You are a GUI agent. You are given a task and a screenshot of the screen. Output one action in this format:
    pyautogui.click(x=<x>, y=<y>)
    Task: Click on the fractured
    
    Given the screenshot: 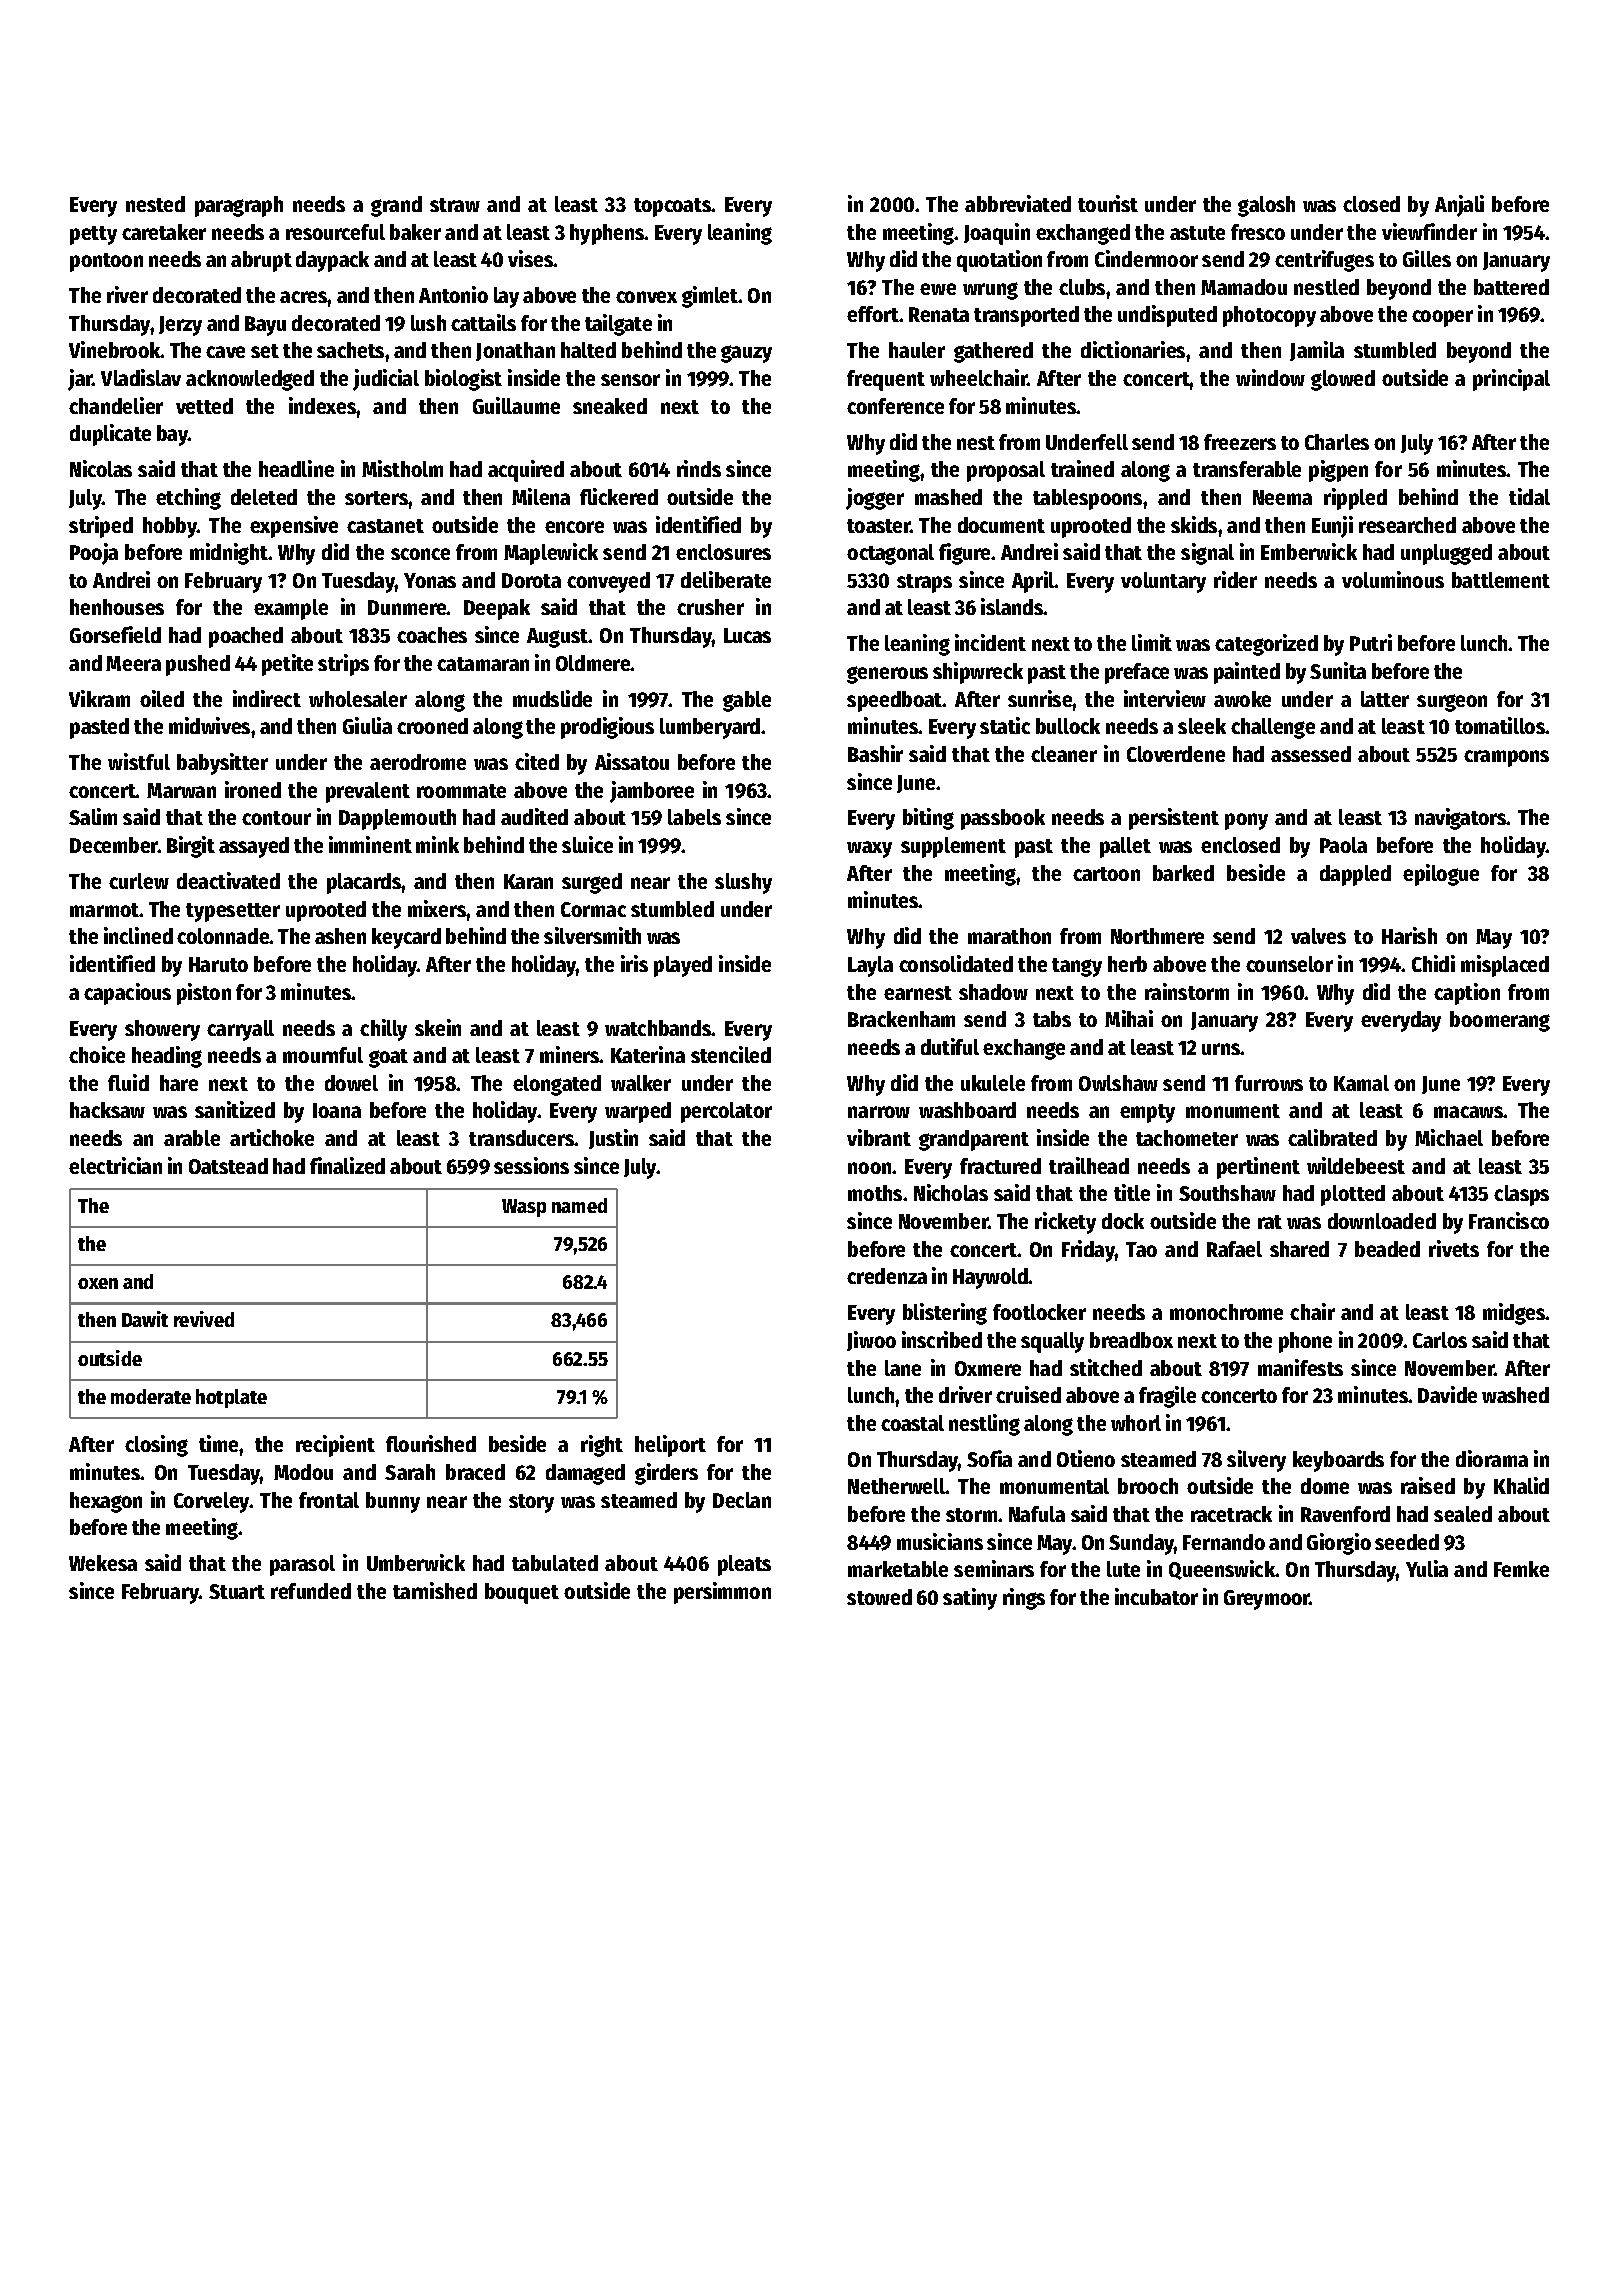 What is the action you would take?
    pyautogui.click(x=1000, y=1166)
